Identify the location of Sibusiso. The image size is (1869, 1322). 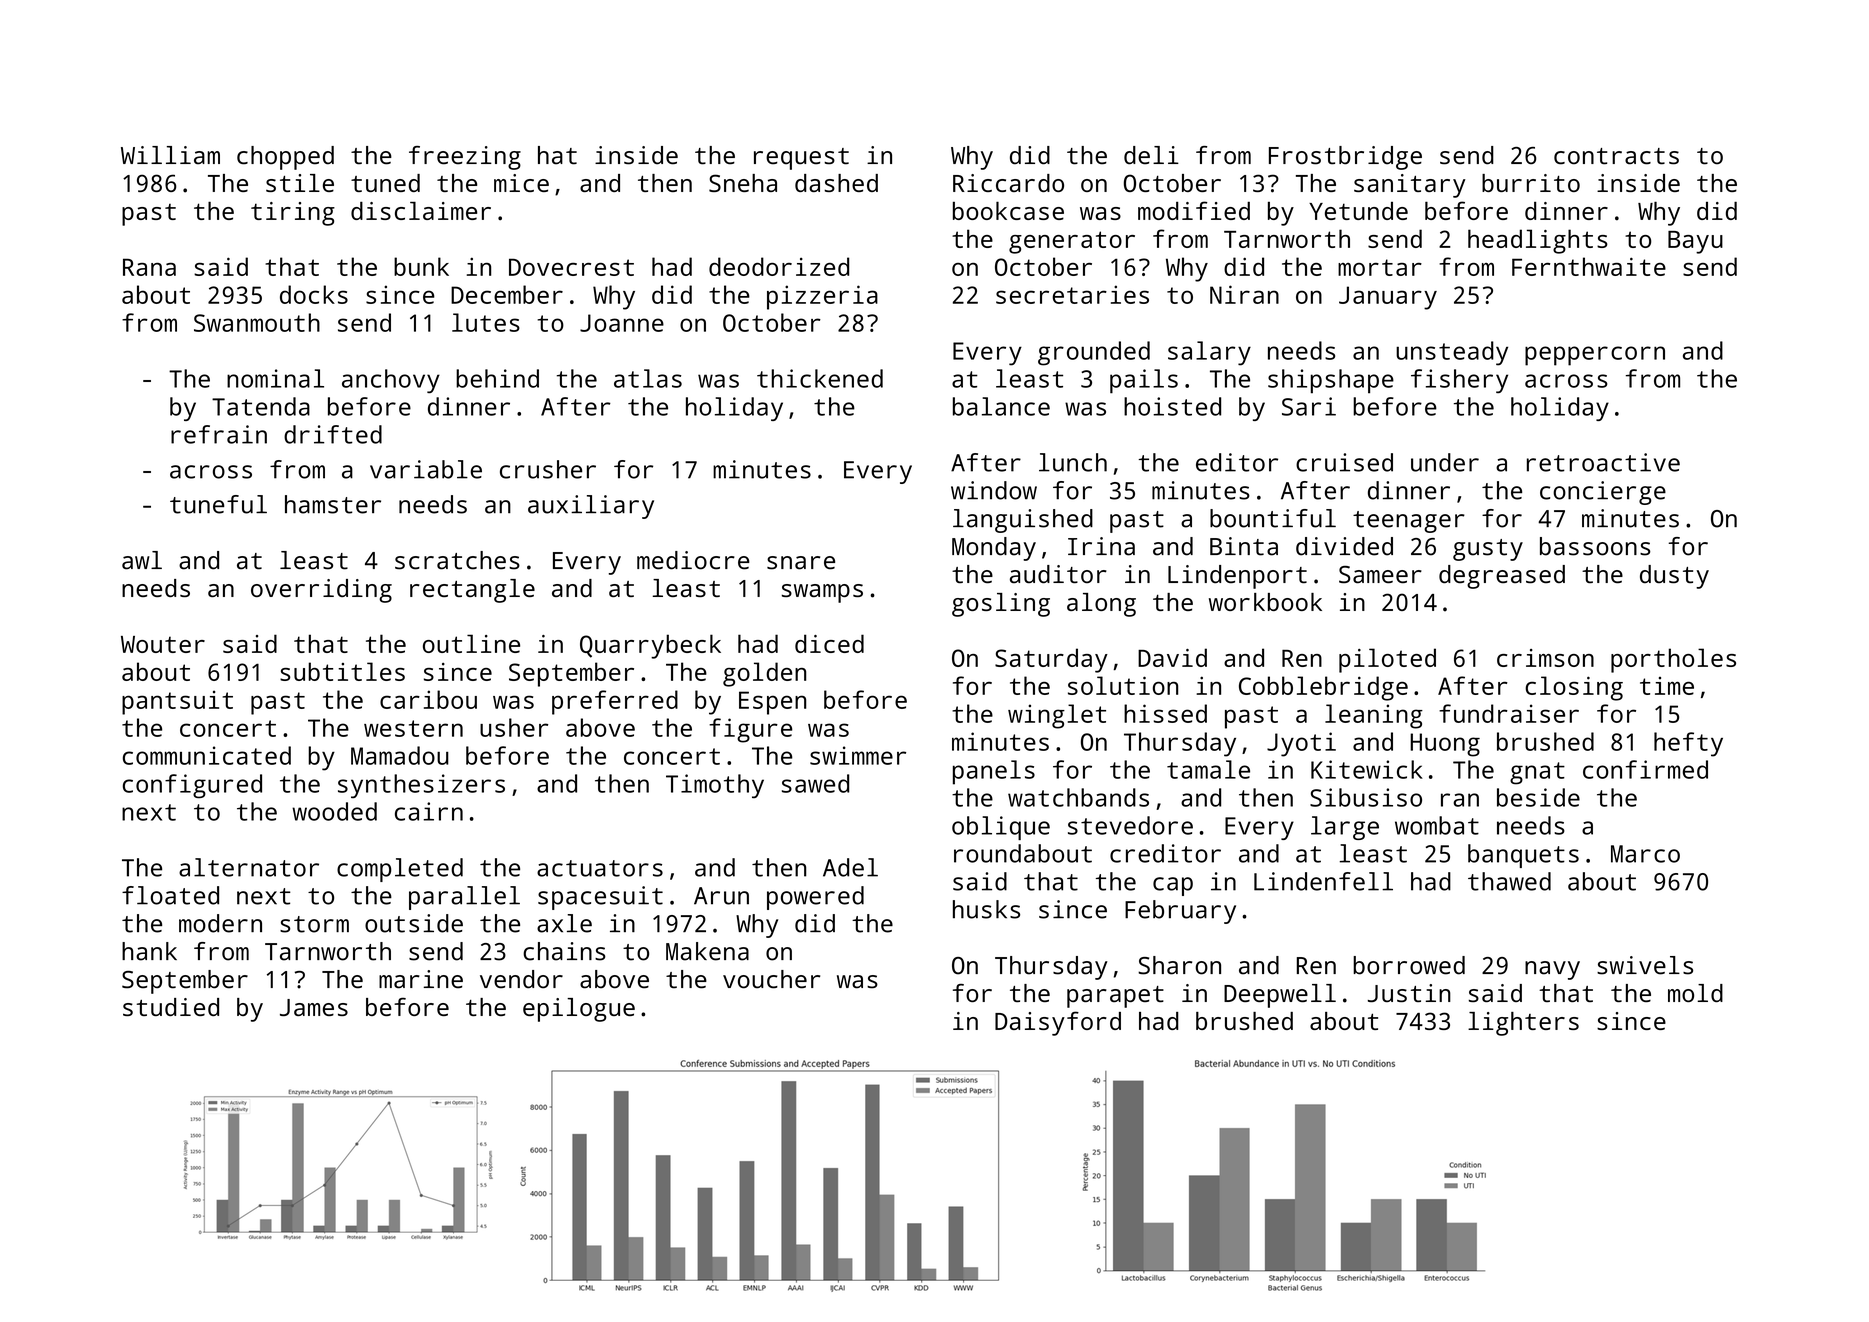
(1366, 797).
